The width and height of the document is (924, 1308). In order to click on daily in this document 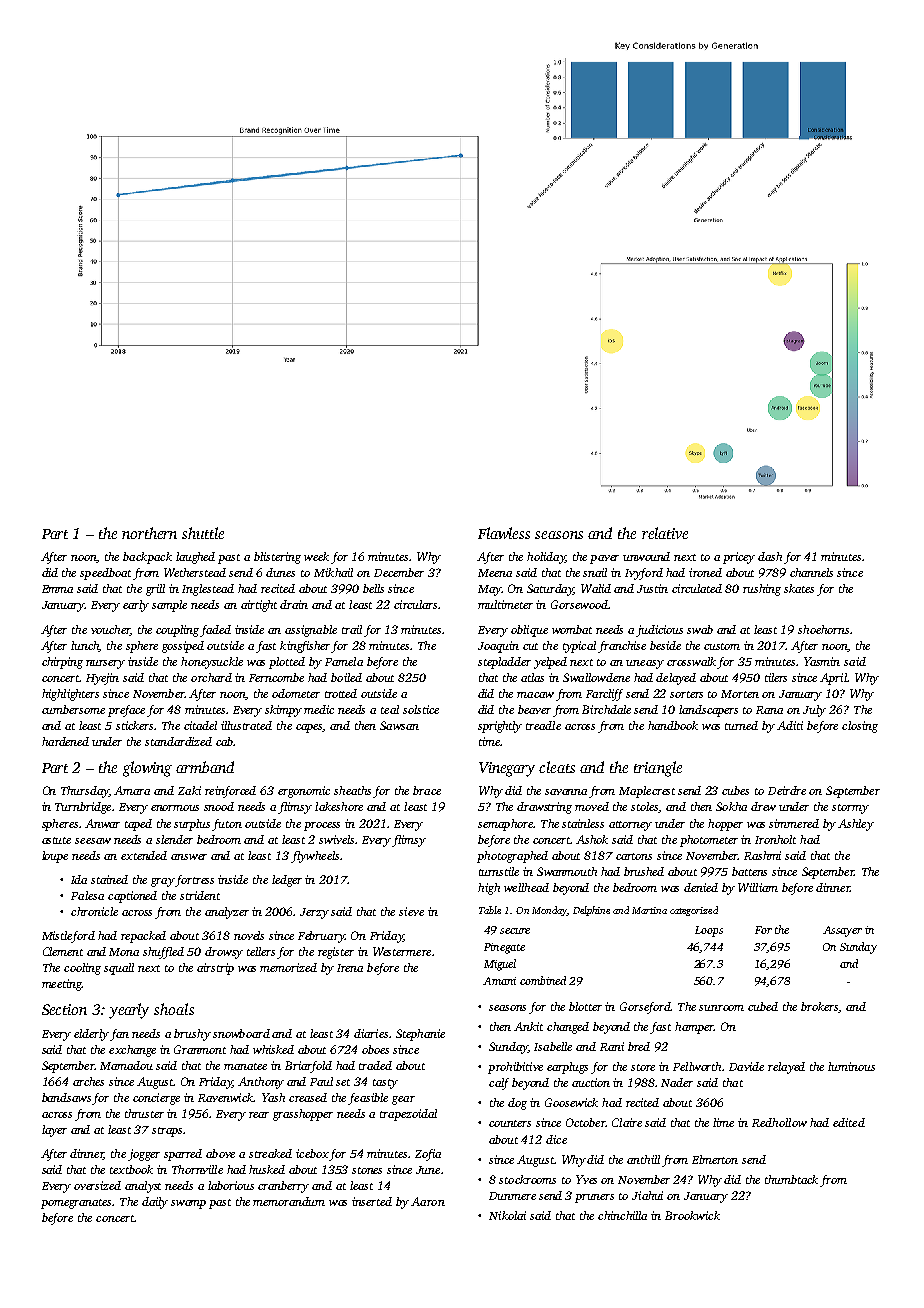, I will do `click(155, 1203)`.
